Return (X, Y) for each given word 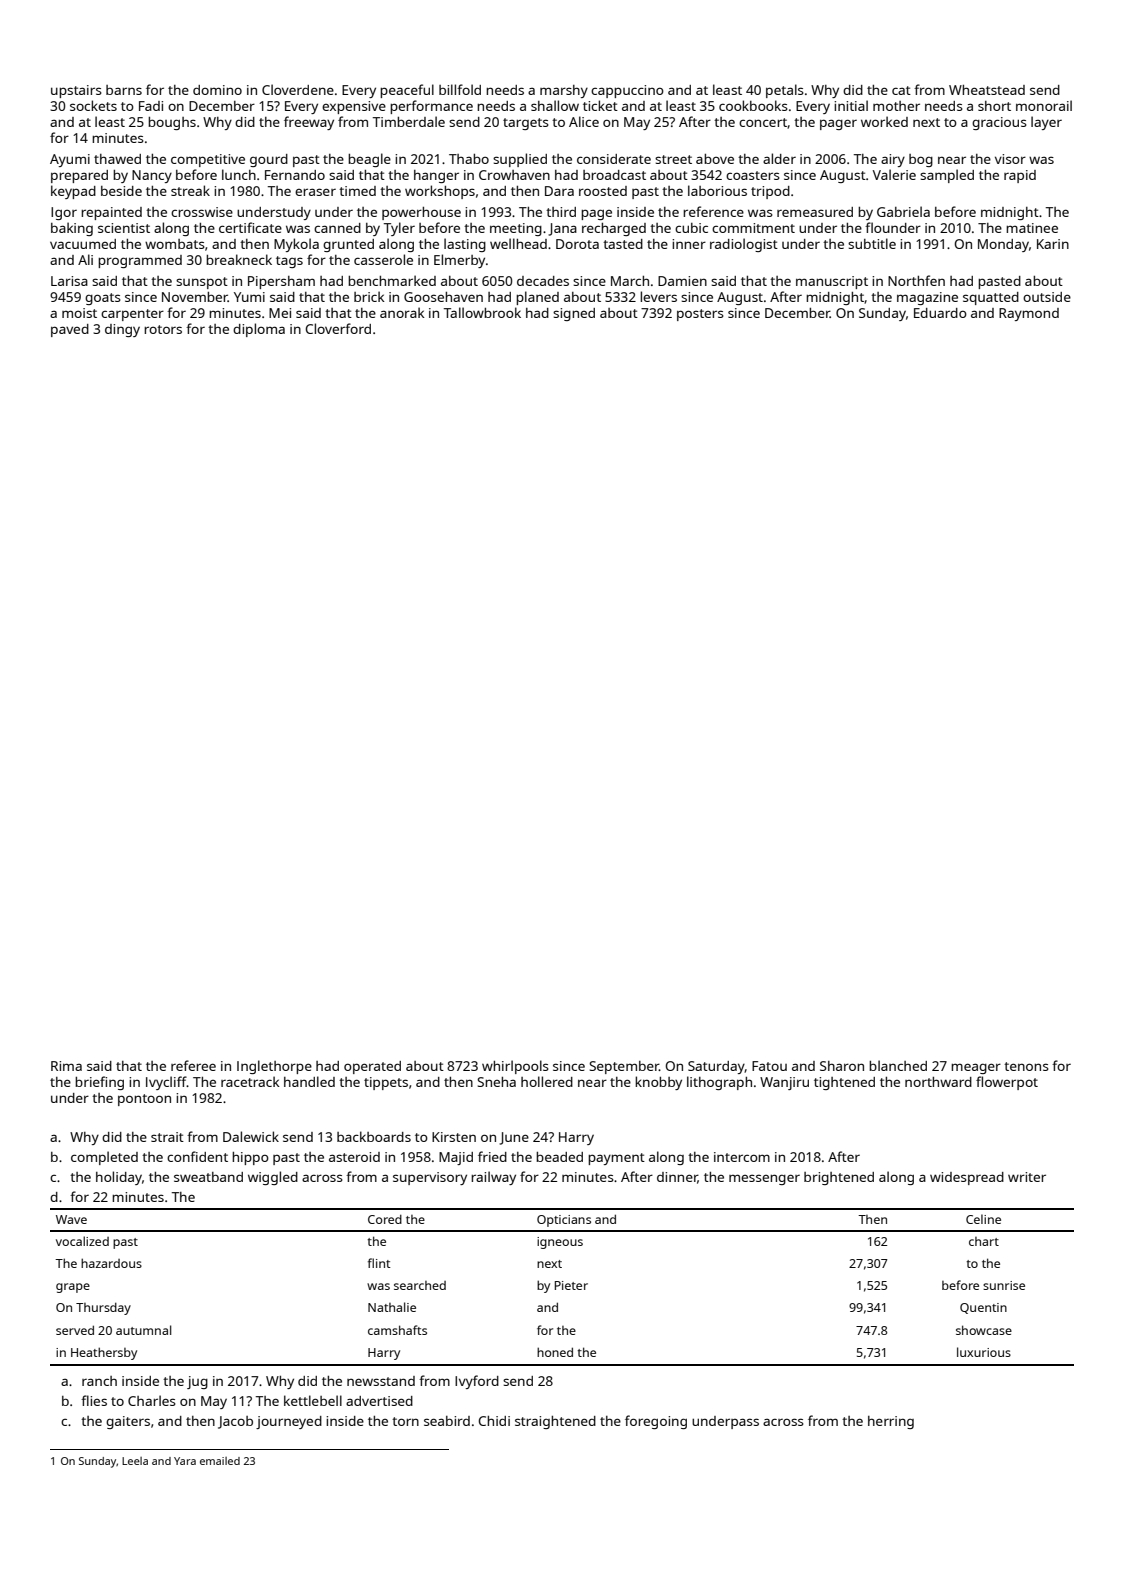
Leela (135, 1461)
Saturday (716, 1067)
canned (337, 228)
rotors (163, 329)
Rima (66, 1066)
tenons (1026, 1066)
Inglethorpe (274, 1067)
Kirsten (454, 1137)
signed (574, 314)
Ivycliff (166, 1083)
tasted (623, 244)
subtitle (872, 243)
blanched (898, 1065)
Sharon (842, 1066)
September (624, 1067)
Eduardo (940, 313)
